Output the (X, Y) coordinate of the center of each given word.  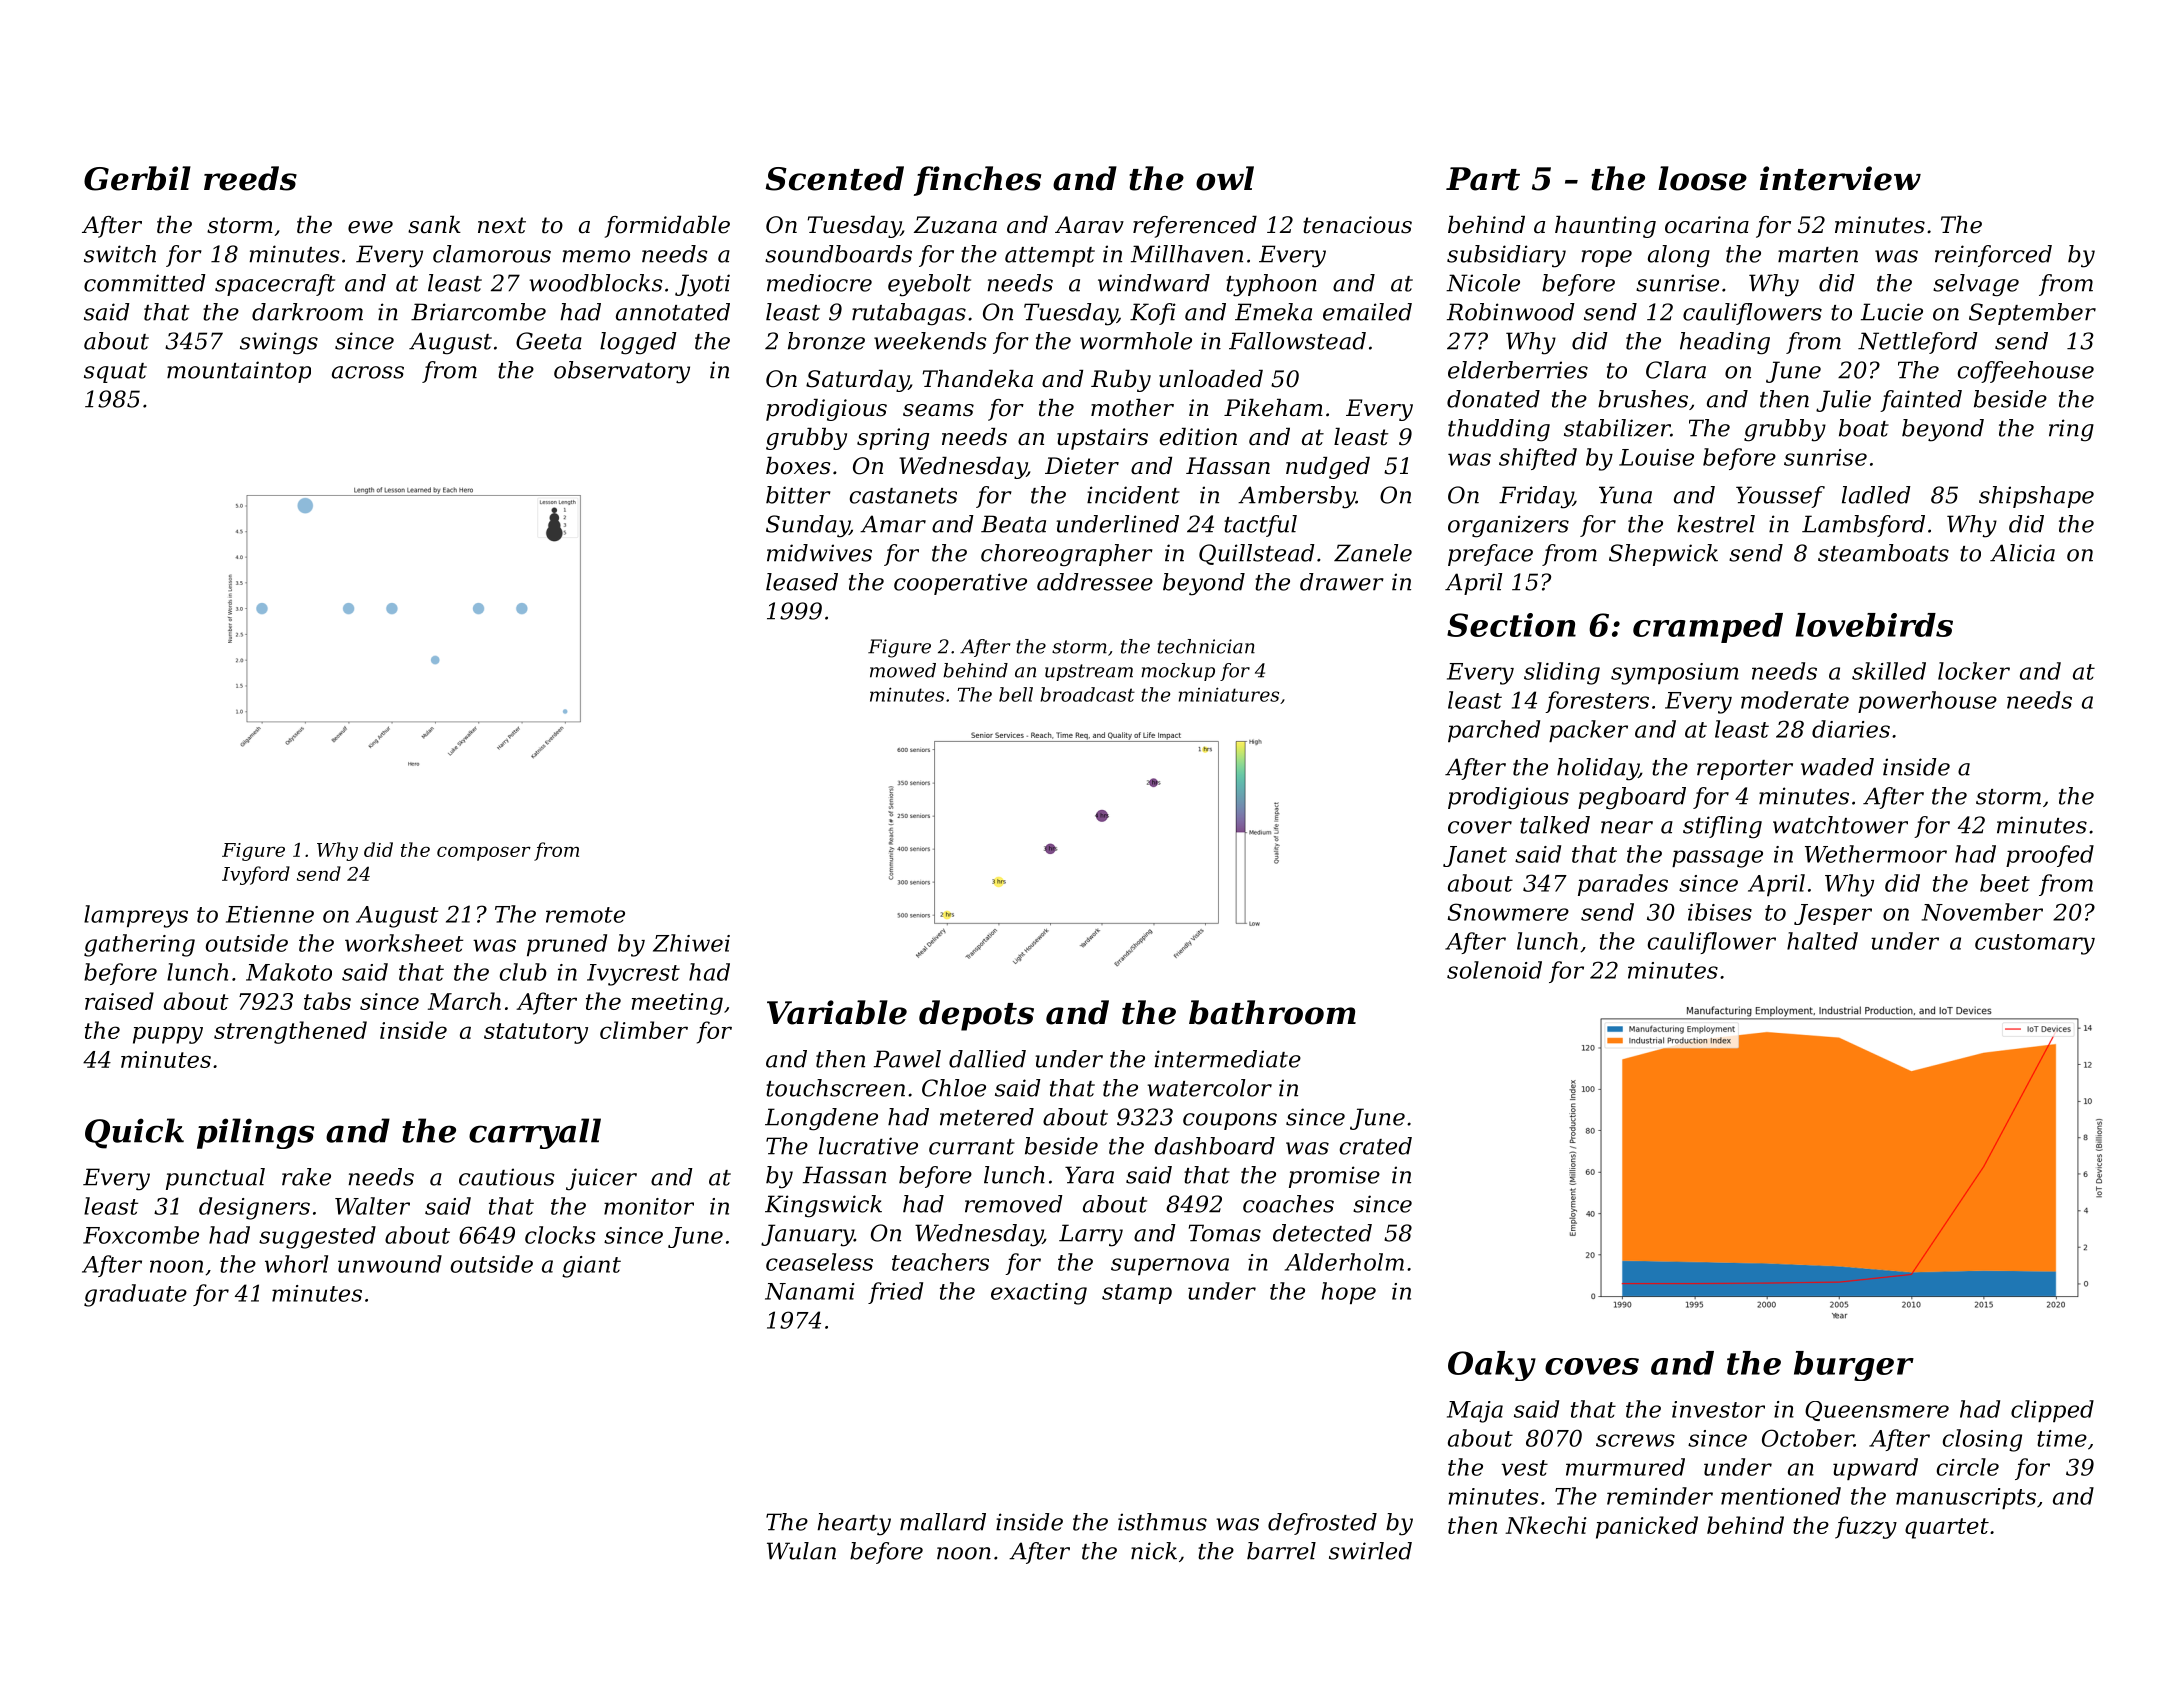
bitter (798, 495)
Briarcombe (478, 312)
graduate (135, 1295)
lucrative (868, 1146)
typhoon (1271, 285)
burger (1854, 1366)
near (1627, 827)
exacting (1039, 1294)
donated (1493, 399)
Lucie (1892, 312)
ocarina (1707, 225)
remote (585, 915)
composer (484, 853)
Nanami (809, 1291)
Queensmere (1877, 1411)
